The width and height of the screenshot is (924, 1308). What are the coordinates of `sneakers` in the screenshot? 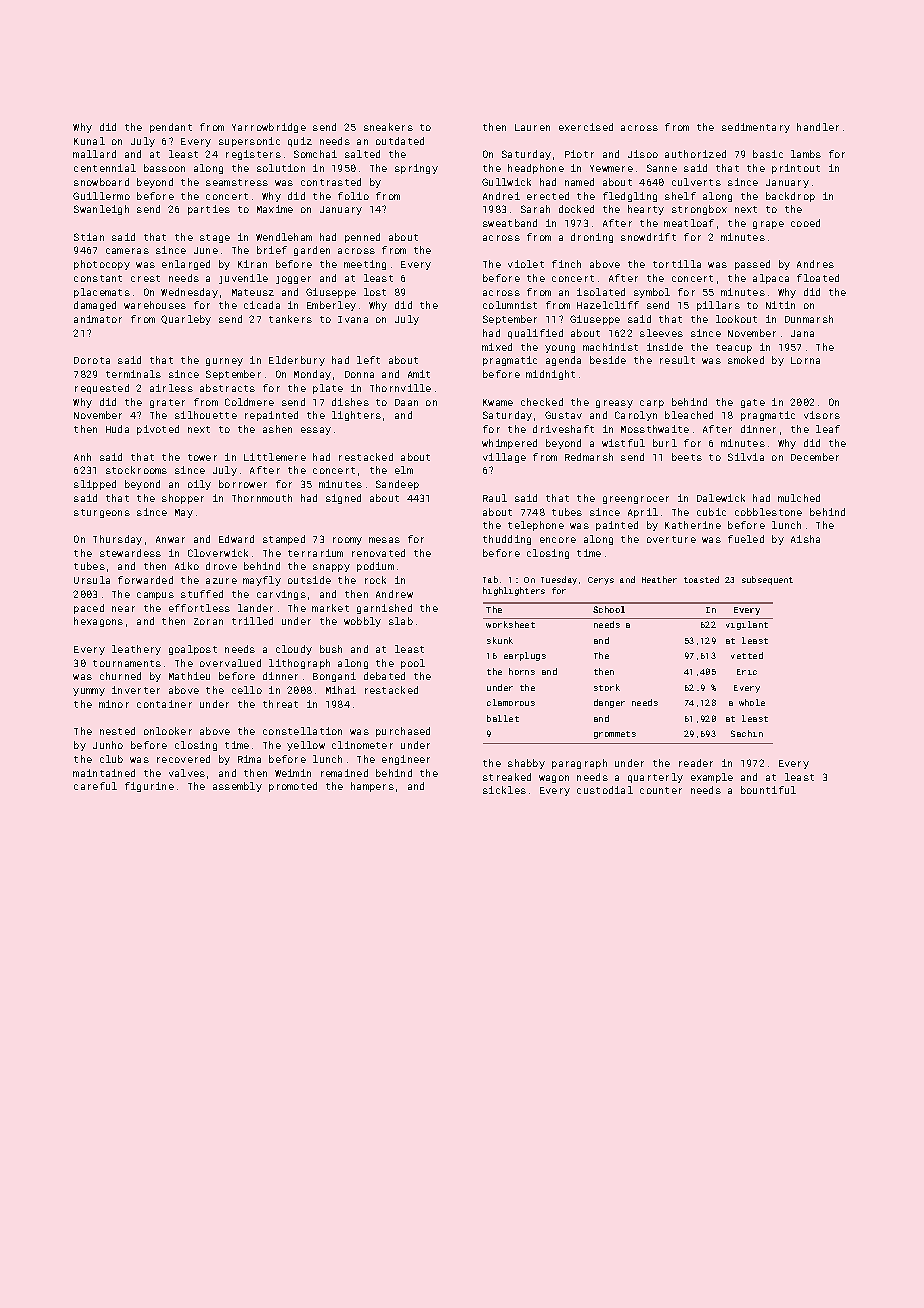 It's located at (388, 127).
